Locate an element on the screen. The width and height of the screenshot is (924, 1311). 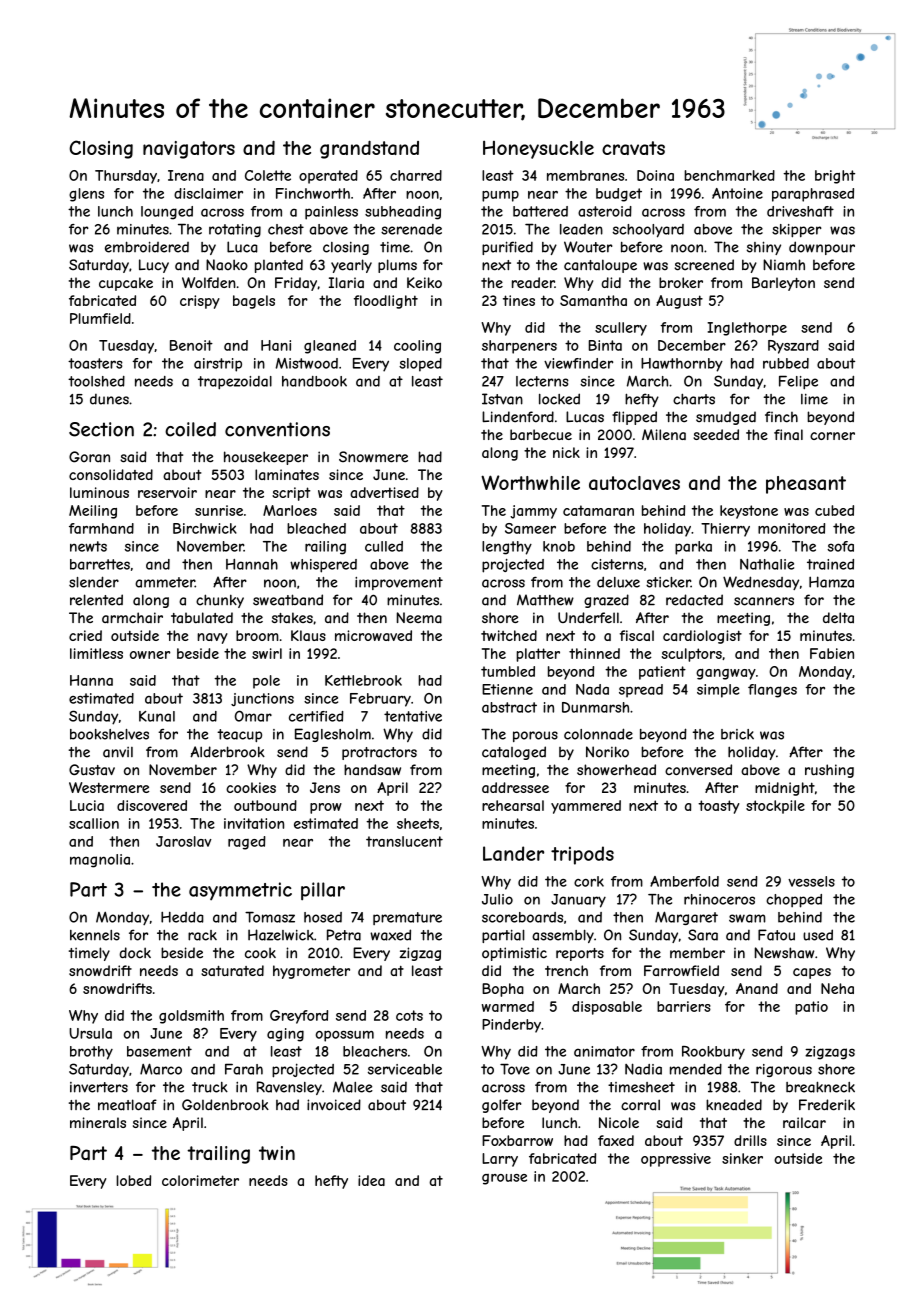
meatloaf is located at coordinates (127, 1105).
